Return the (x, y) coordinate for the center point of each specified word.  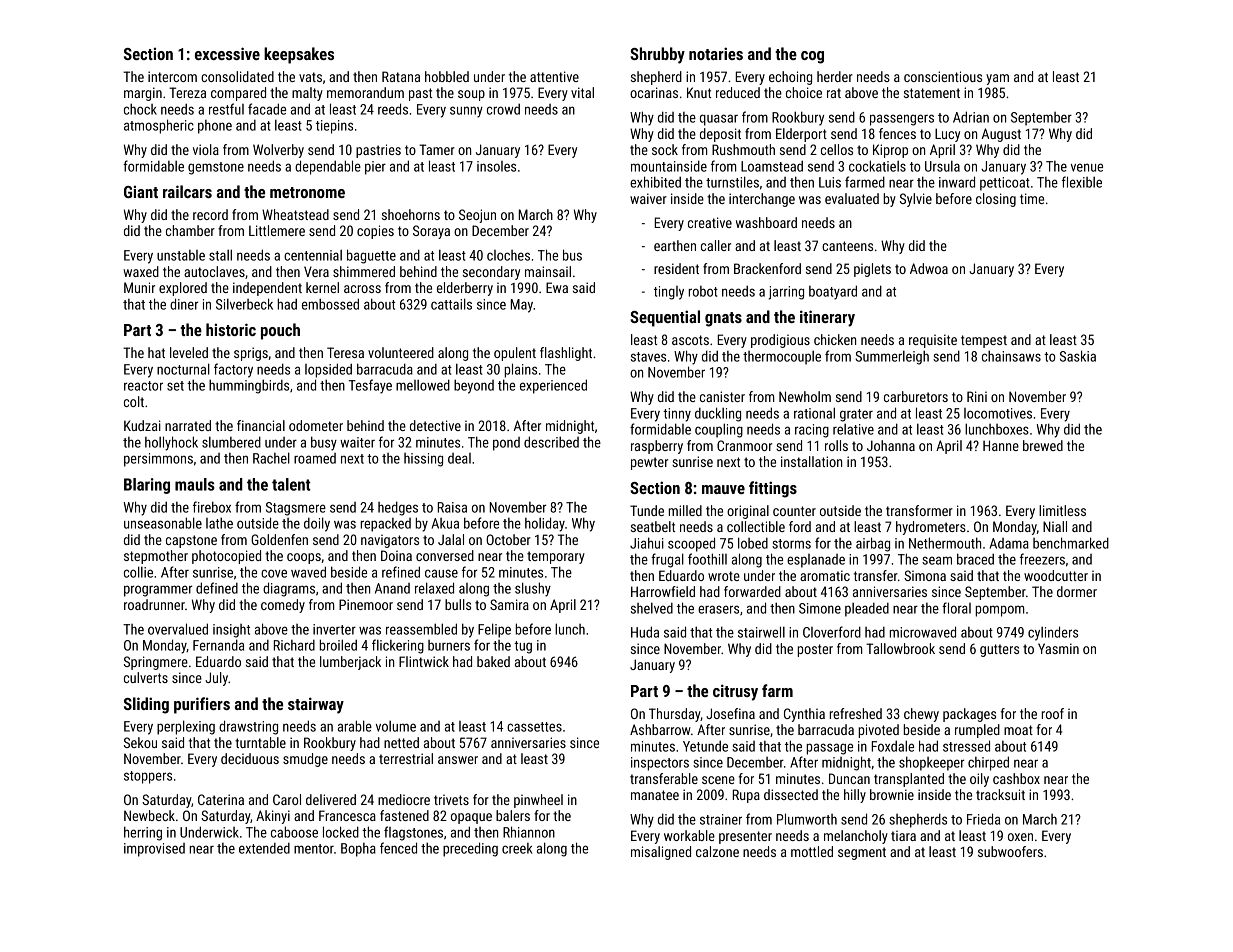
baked (493, 661)
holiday (545, 524)
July (216, 679)
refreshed (855, 713)
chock (140, 109)
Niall (1055, 526)
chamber (190, 230)
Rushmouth (743, 149)
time (1032, 198)
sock (665, 149)
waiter (357, 442)
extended (264, 848)
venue (1087, 167)
